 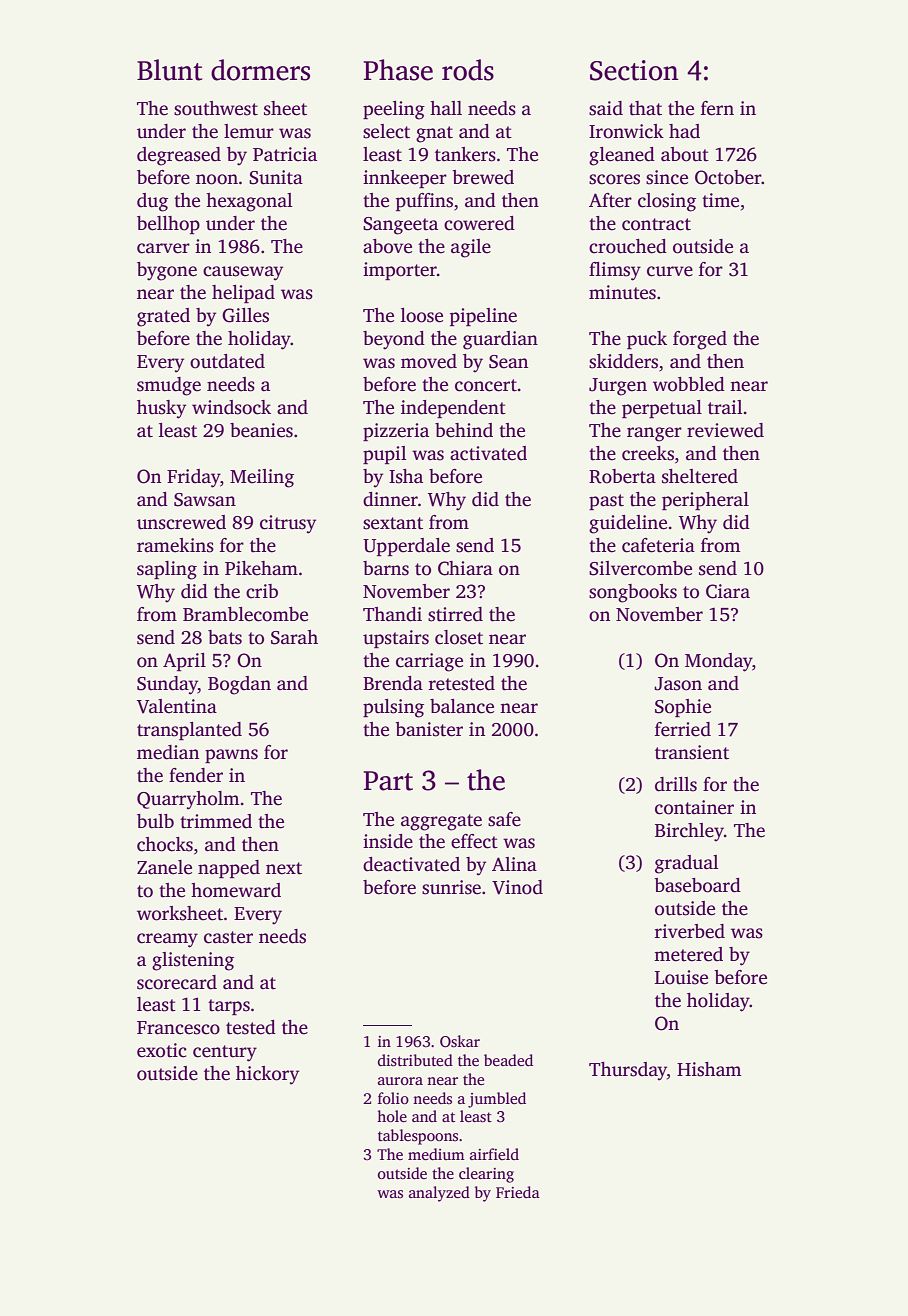 What do you see at coordinates (388, 781) in the screenshot?
I see `Part` at bounding box center [388, 781].
